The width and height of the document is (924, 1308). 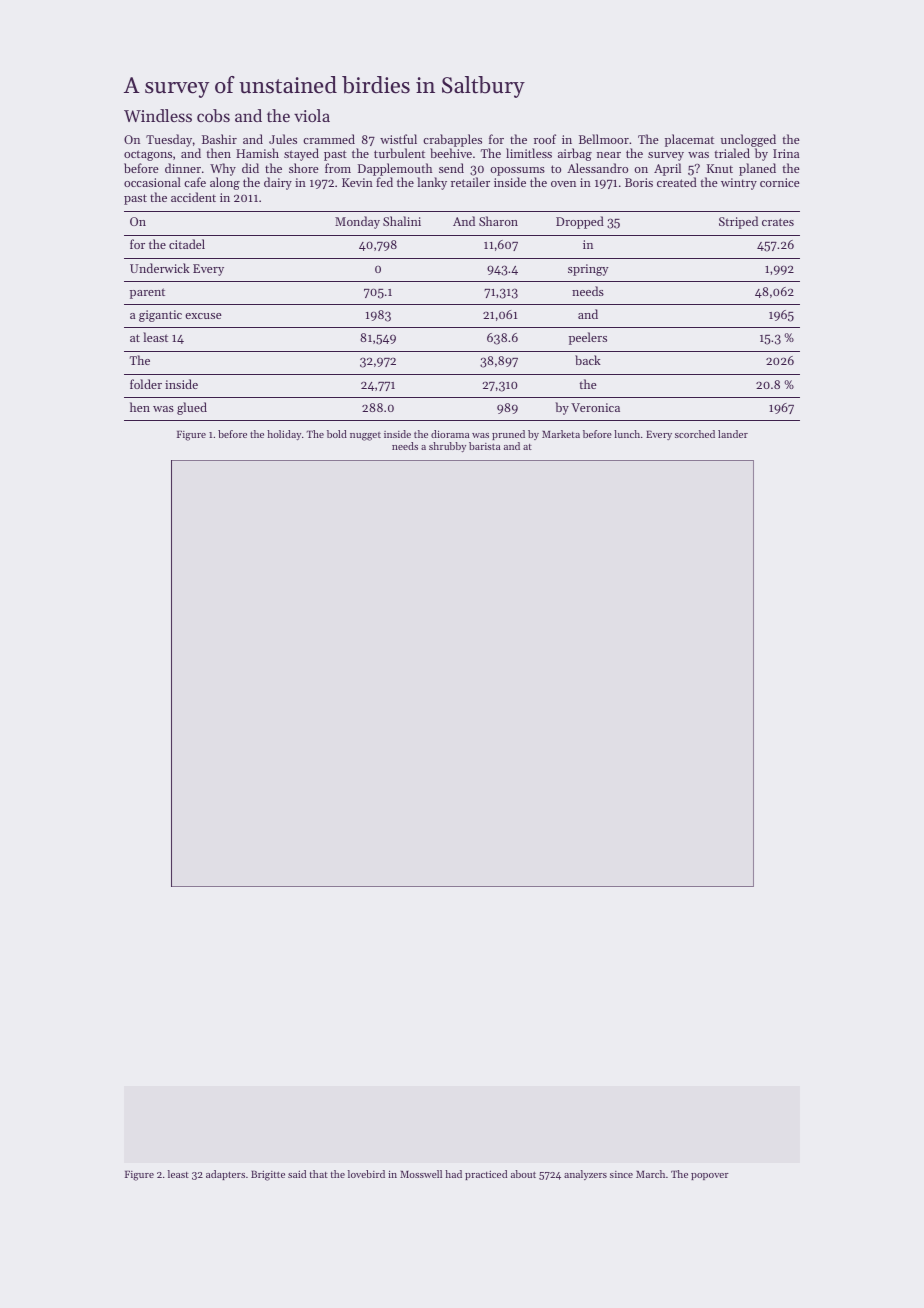 I want to click on about, so click(x=523, y=1174).
